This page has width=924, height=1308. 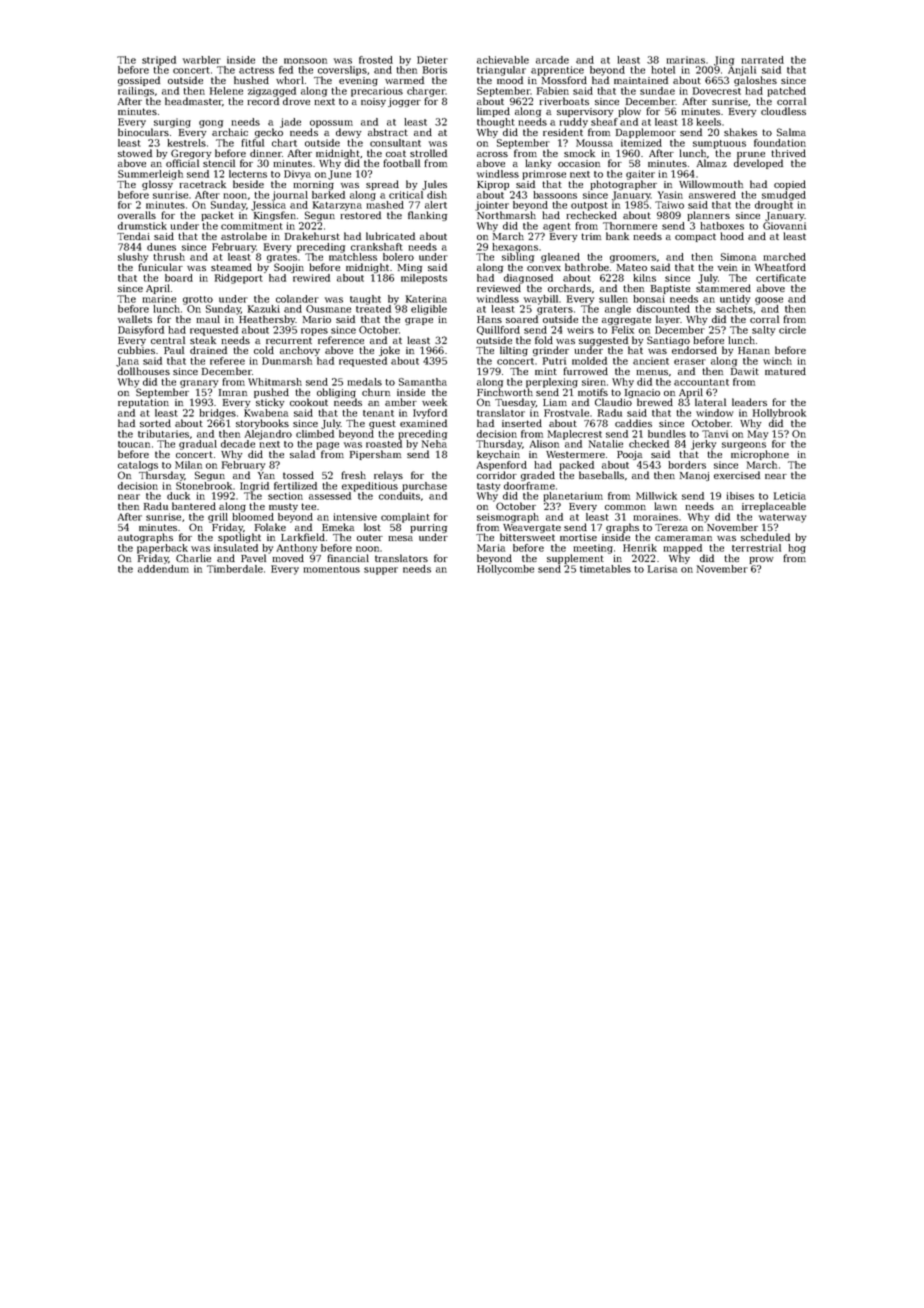 What do you see at coordinates (630, 226) in the page?
I see `Thornmere` at bounding box center [630, 226].
